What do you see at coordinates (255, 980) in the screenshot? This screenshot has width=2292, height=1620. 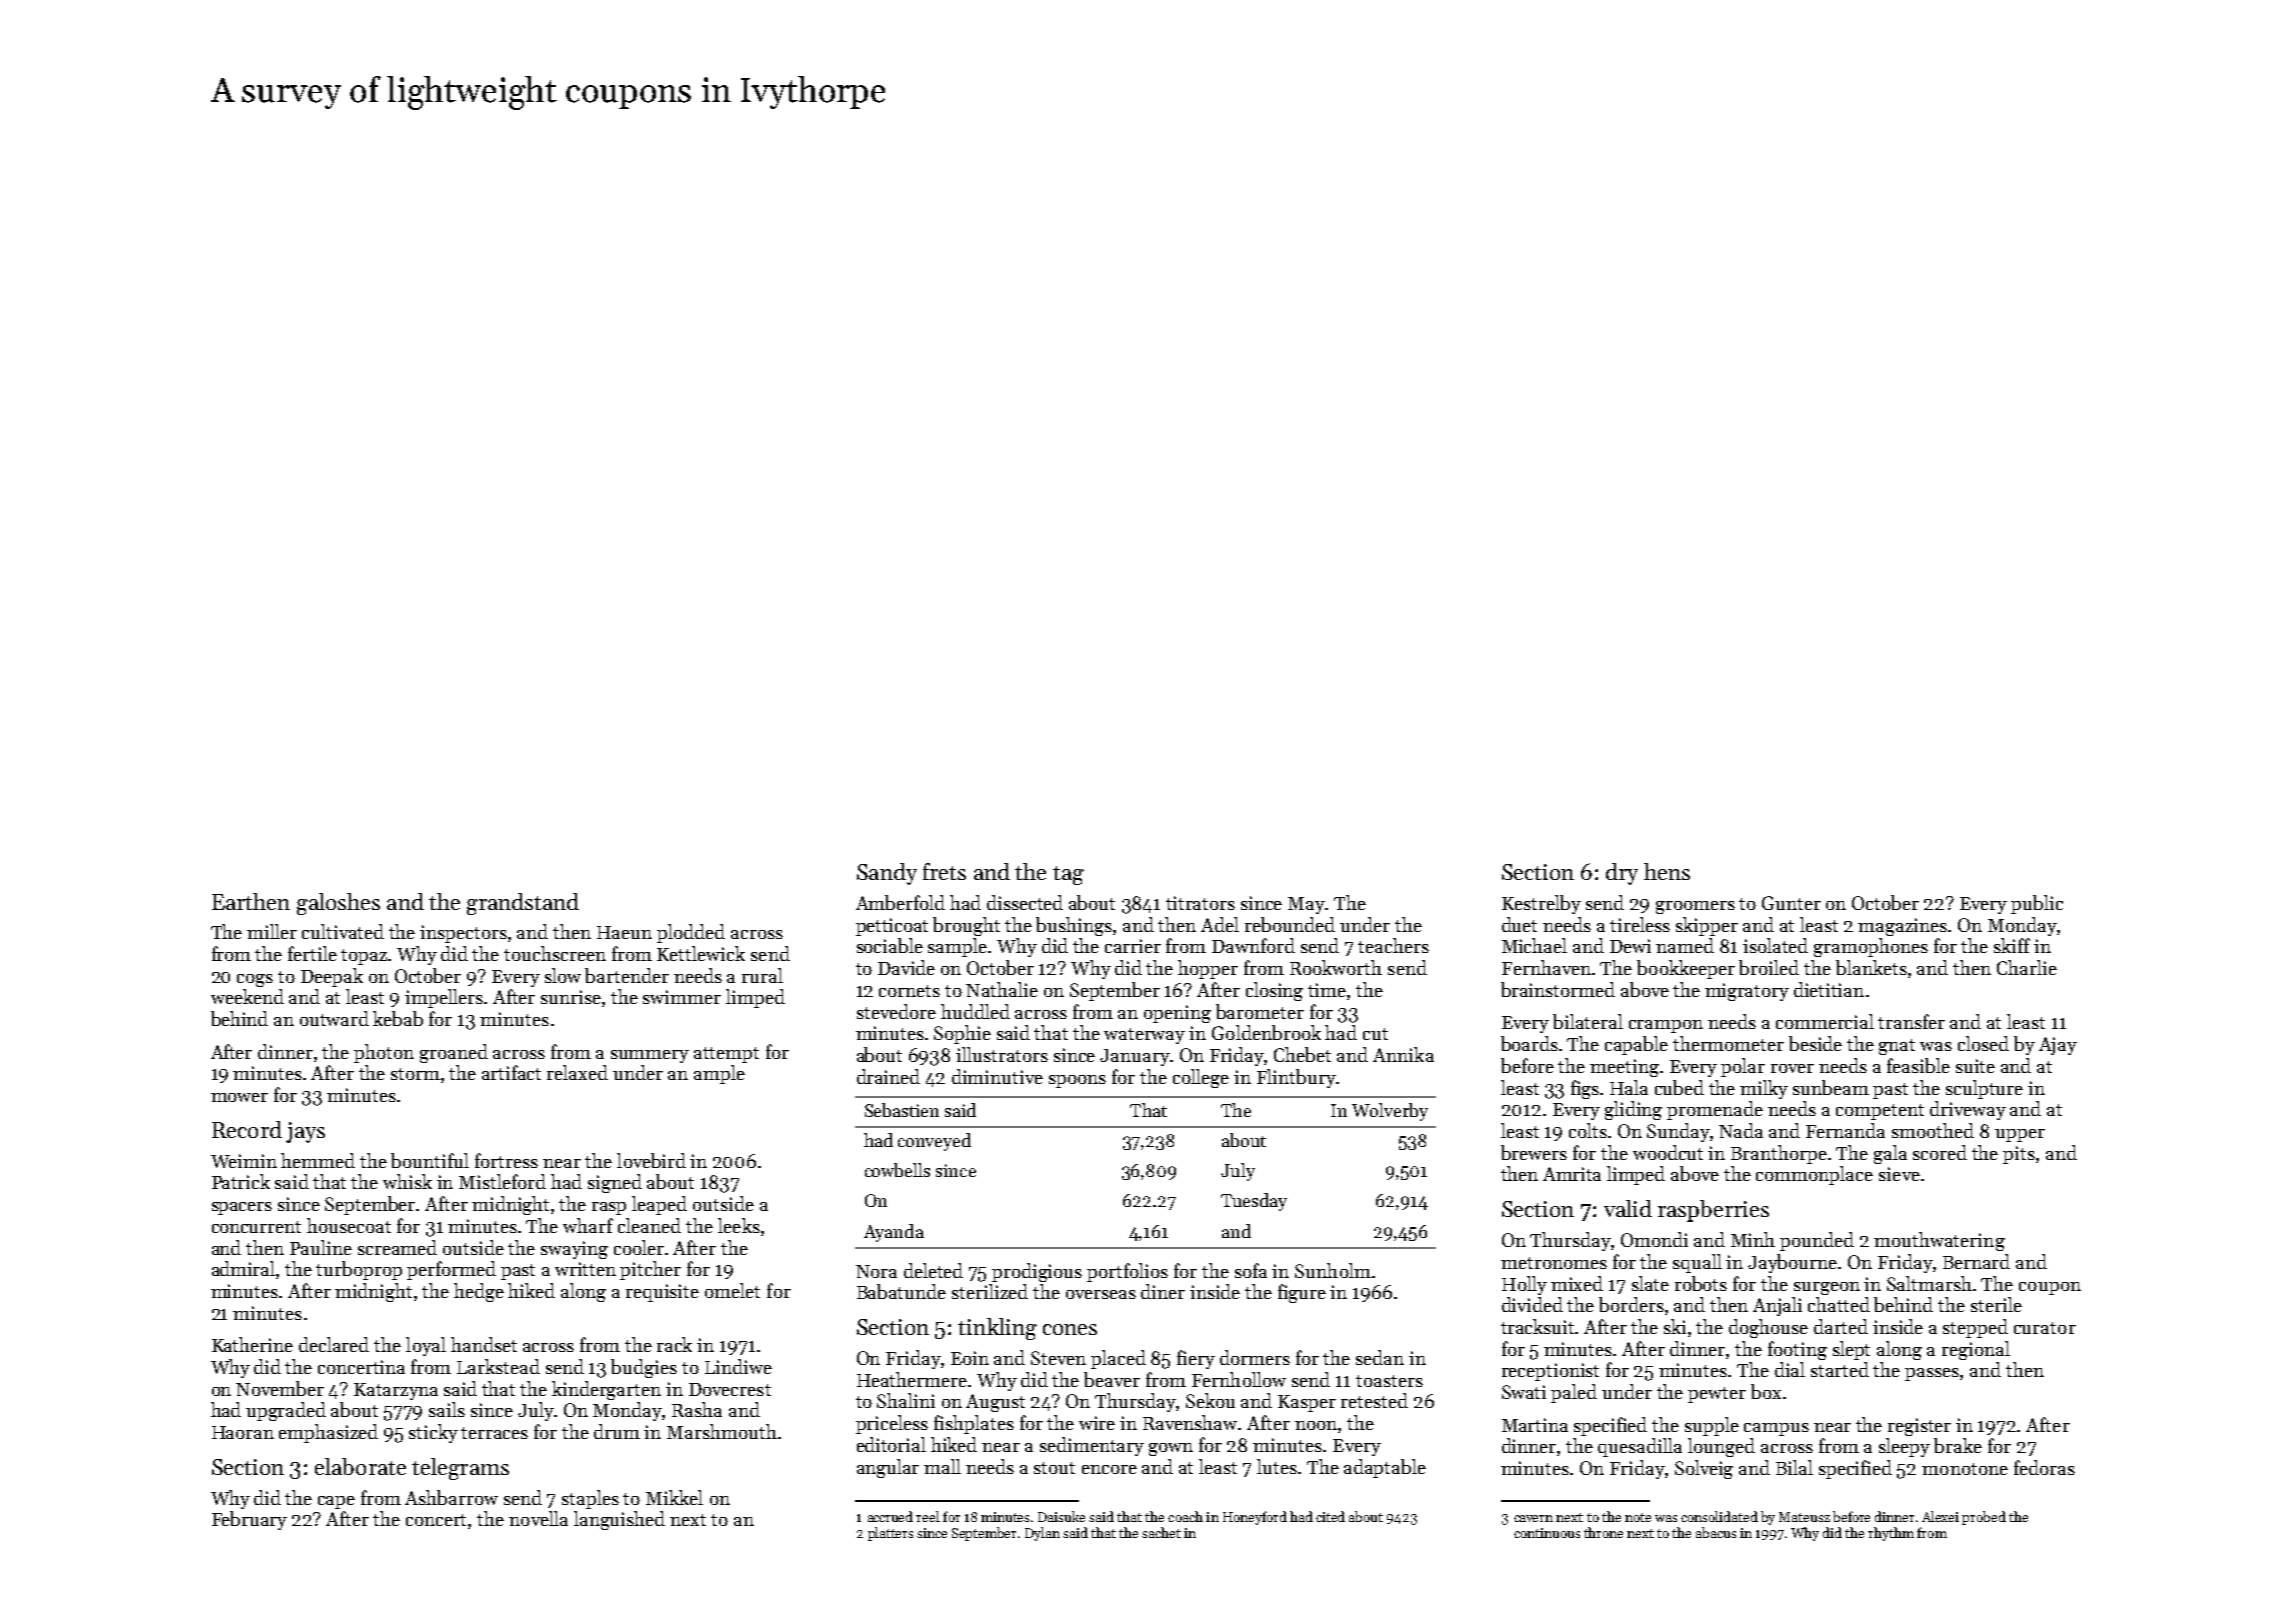 I see `cogs` at bounding box center [255, 980].
